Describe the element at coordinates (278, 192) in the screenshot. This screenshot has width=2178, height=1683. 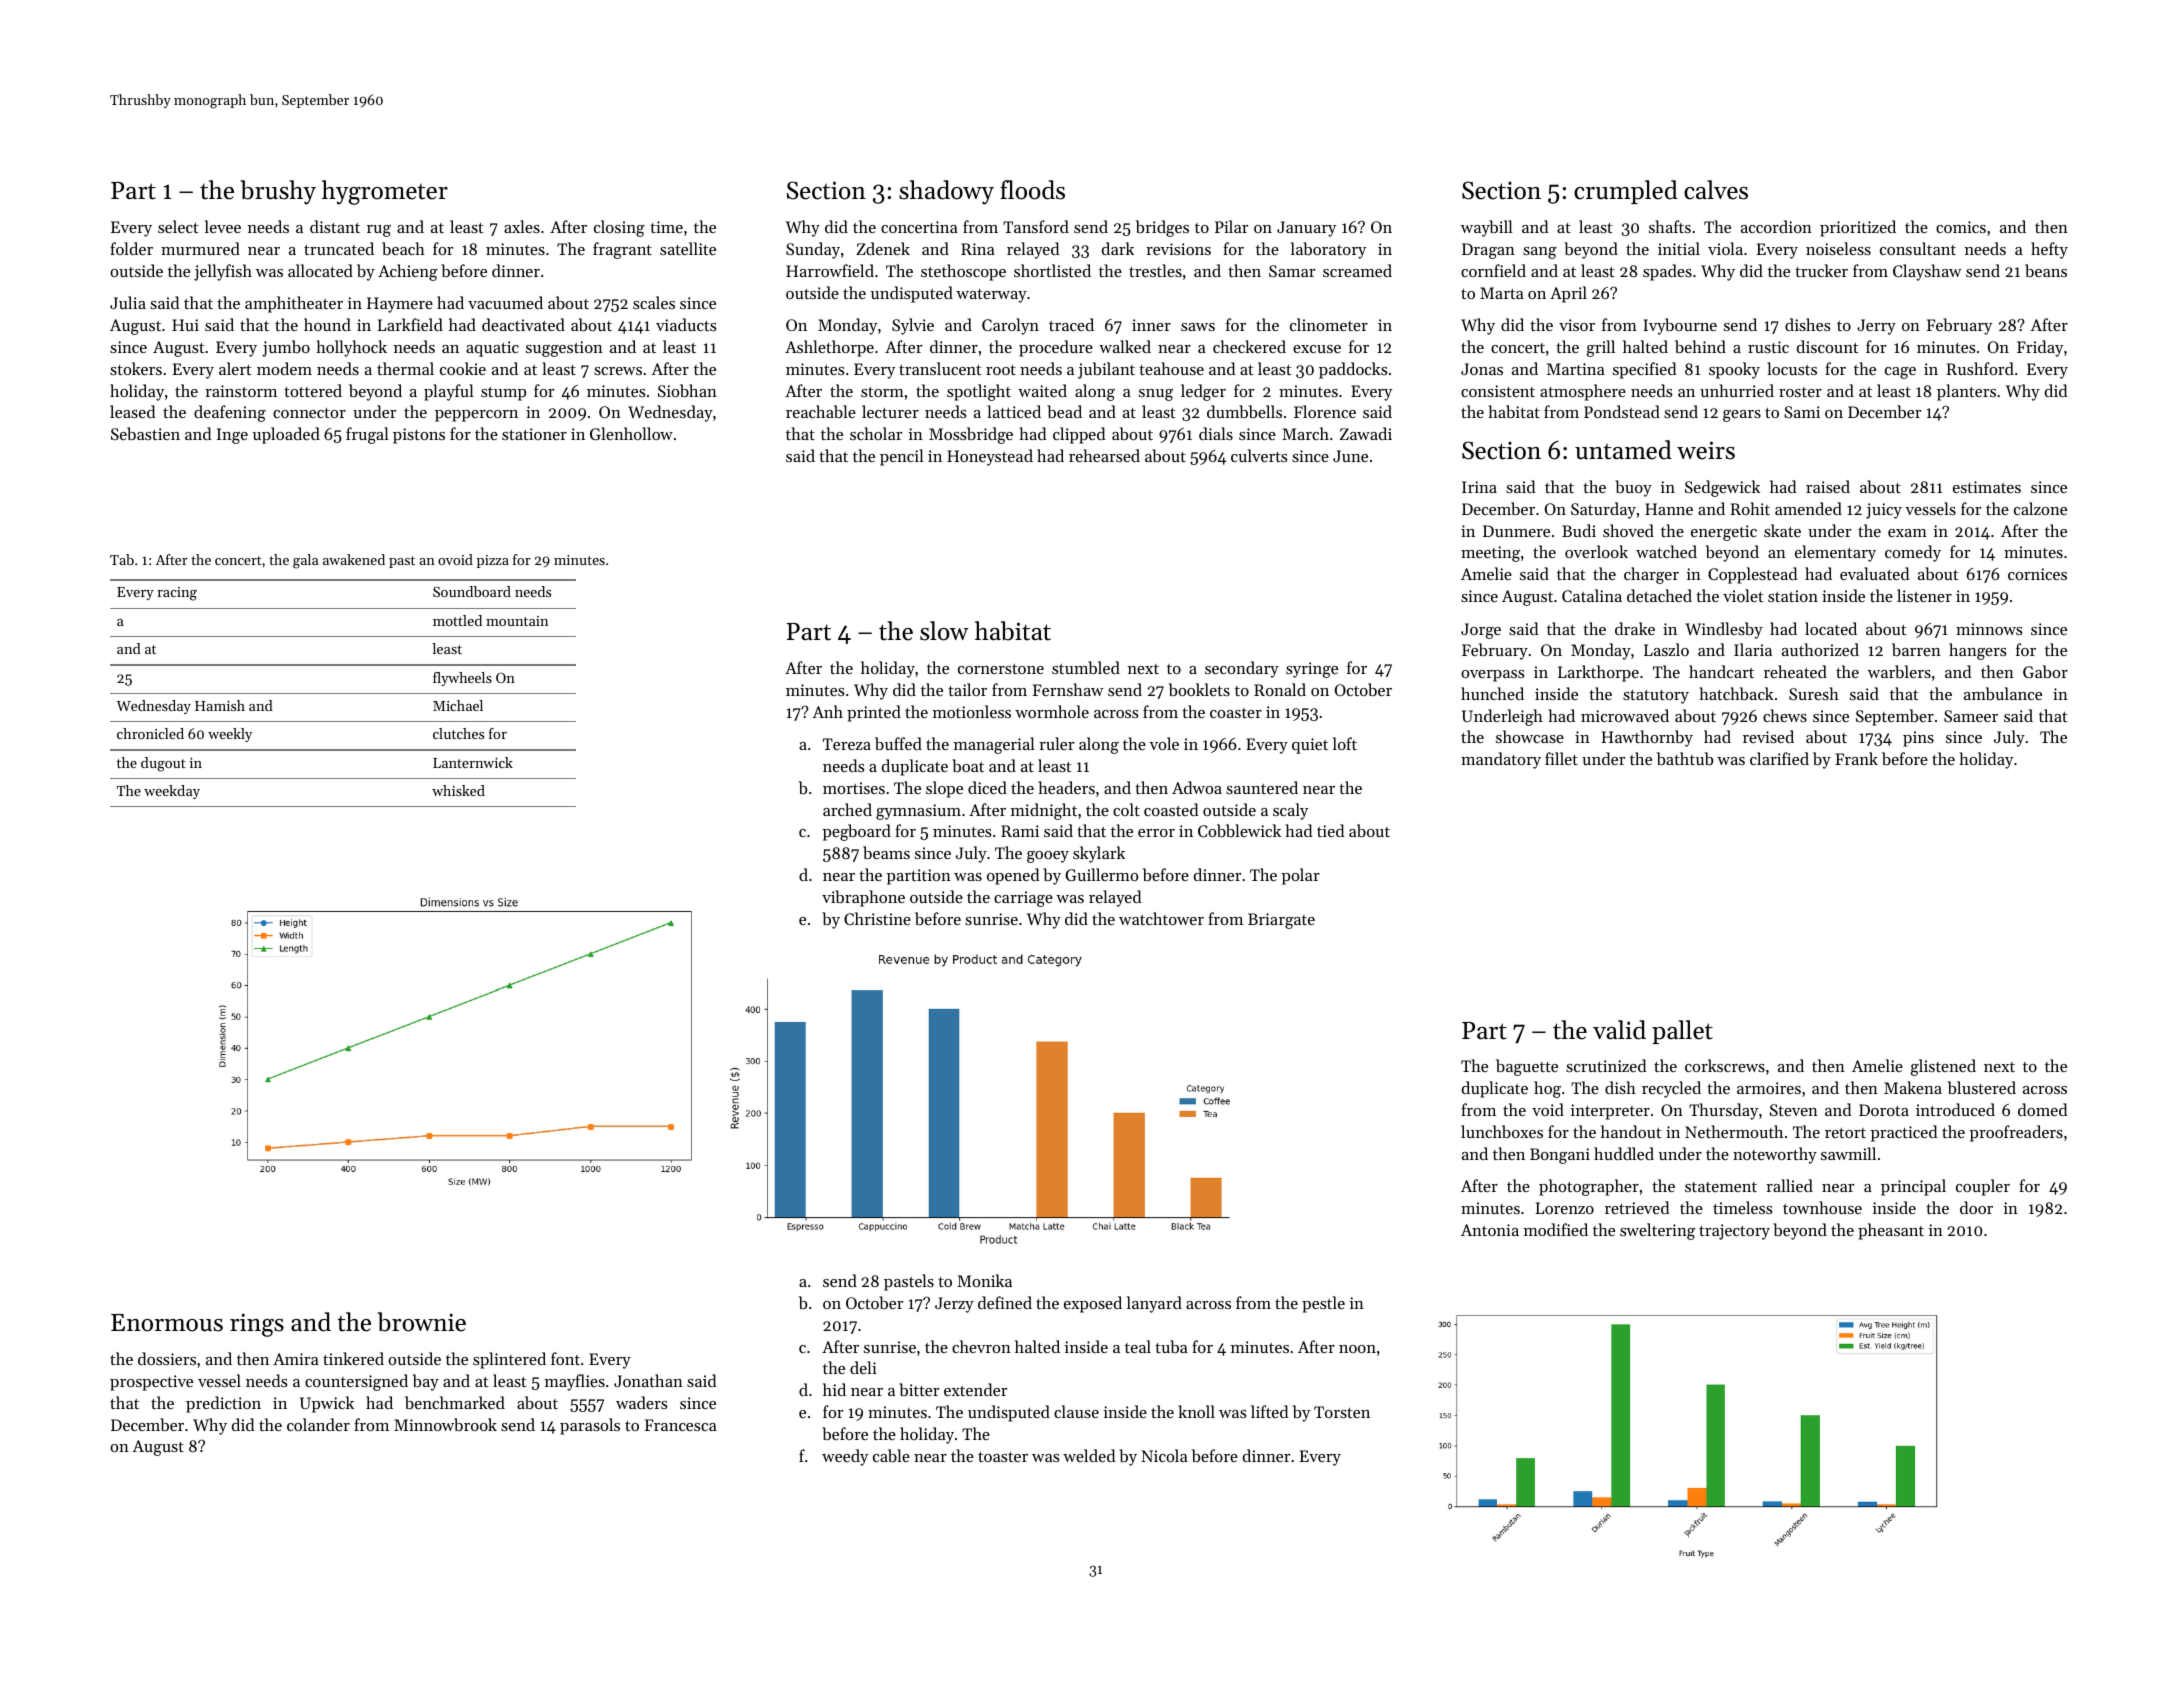
I see `brushy` at that location.
